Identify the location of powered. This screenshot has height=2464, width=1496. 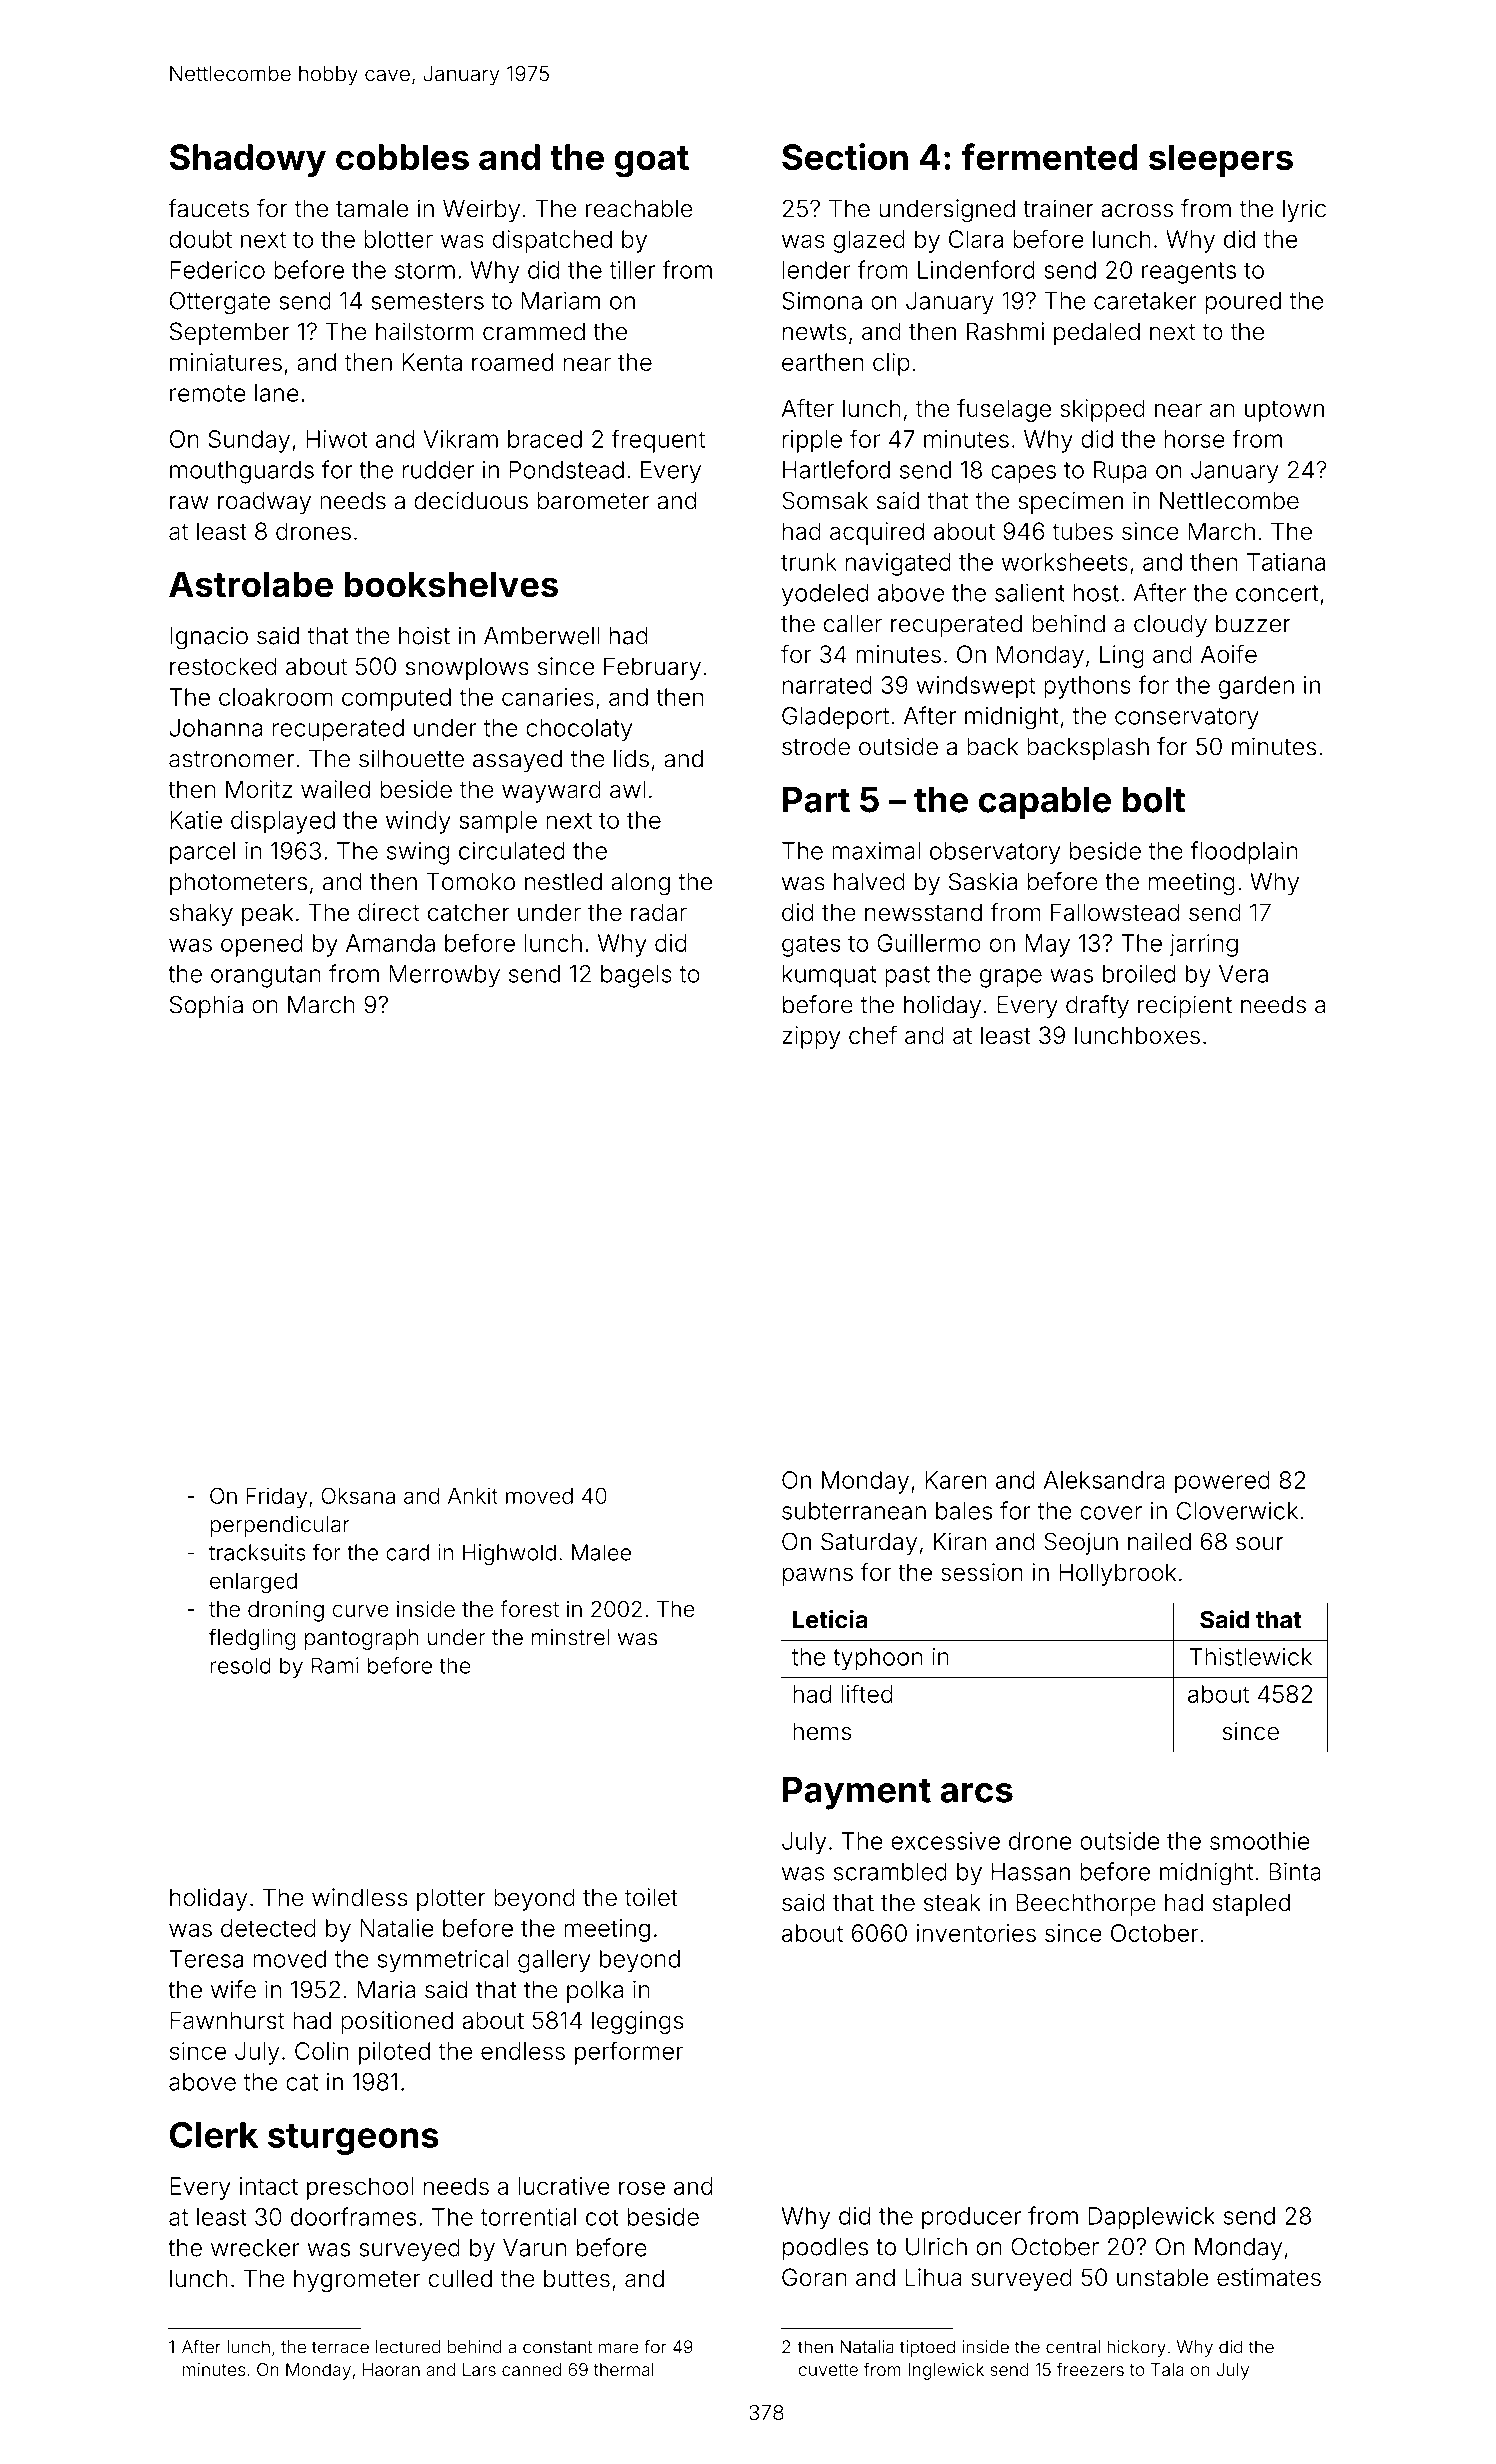
(1222, 1482).
